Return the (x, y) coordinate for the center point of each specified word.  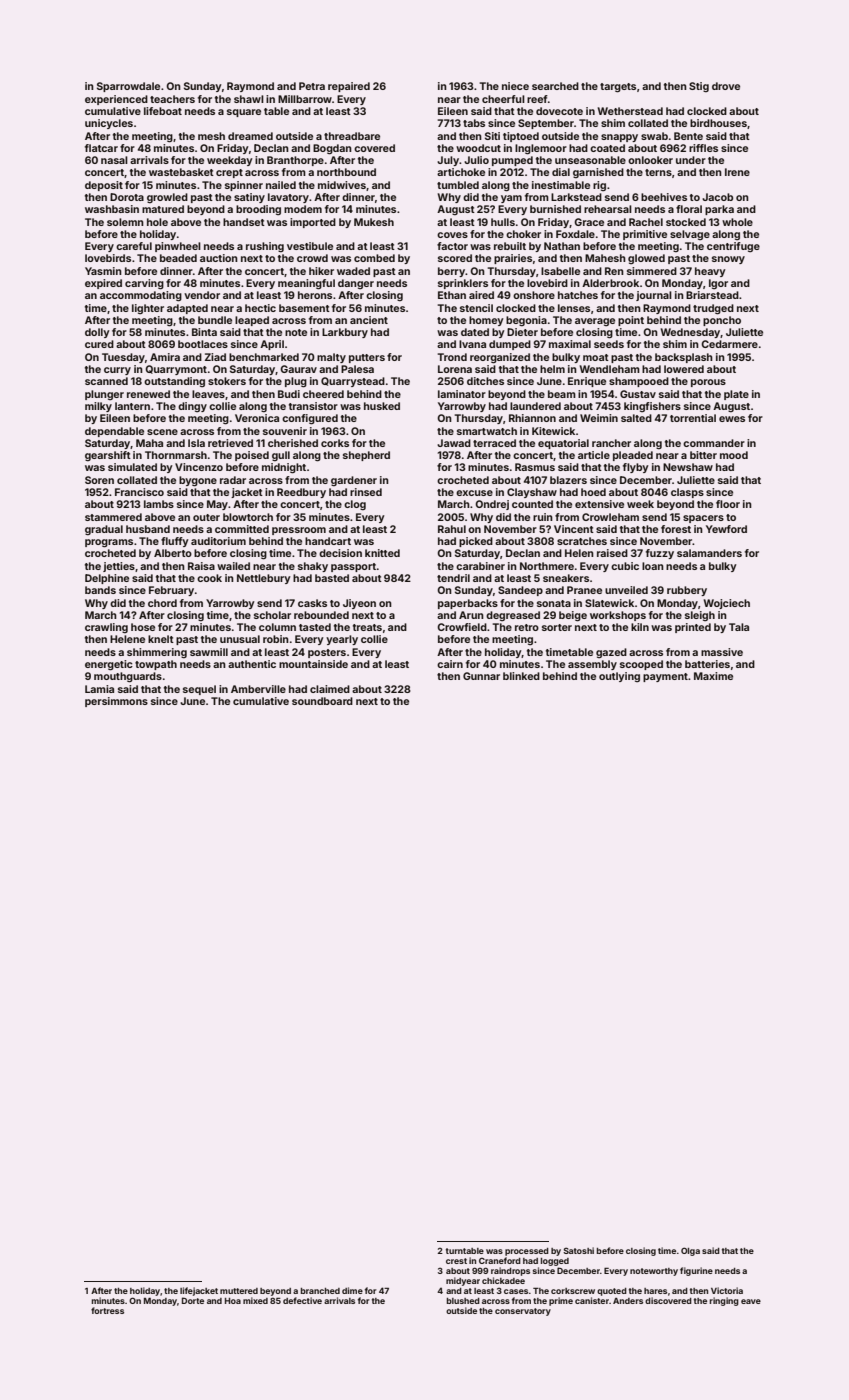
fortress (107, 1310)
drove (726, 86)
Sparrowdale (128, 87)
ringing (724, 1301)
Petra (312, 86)
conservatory (523, 1312)
